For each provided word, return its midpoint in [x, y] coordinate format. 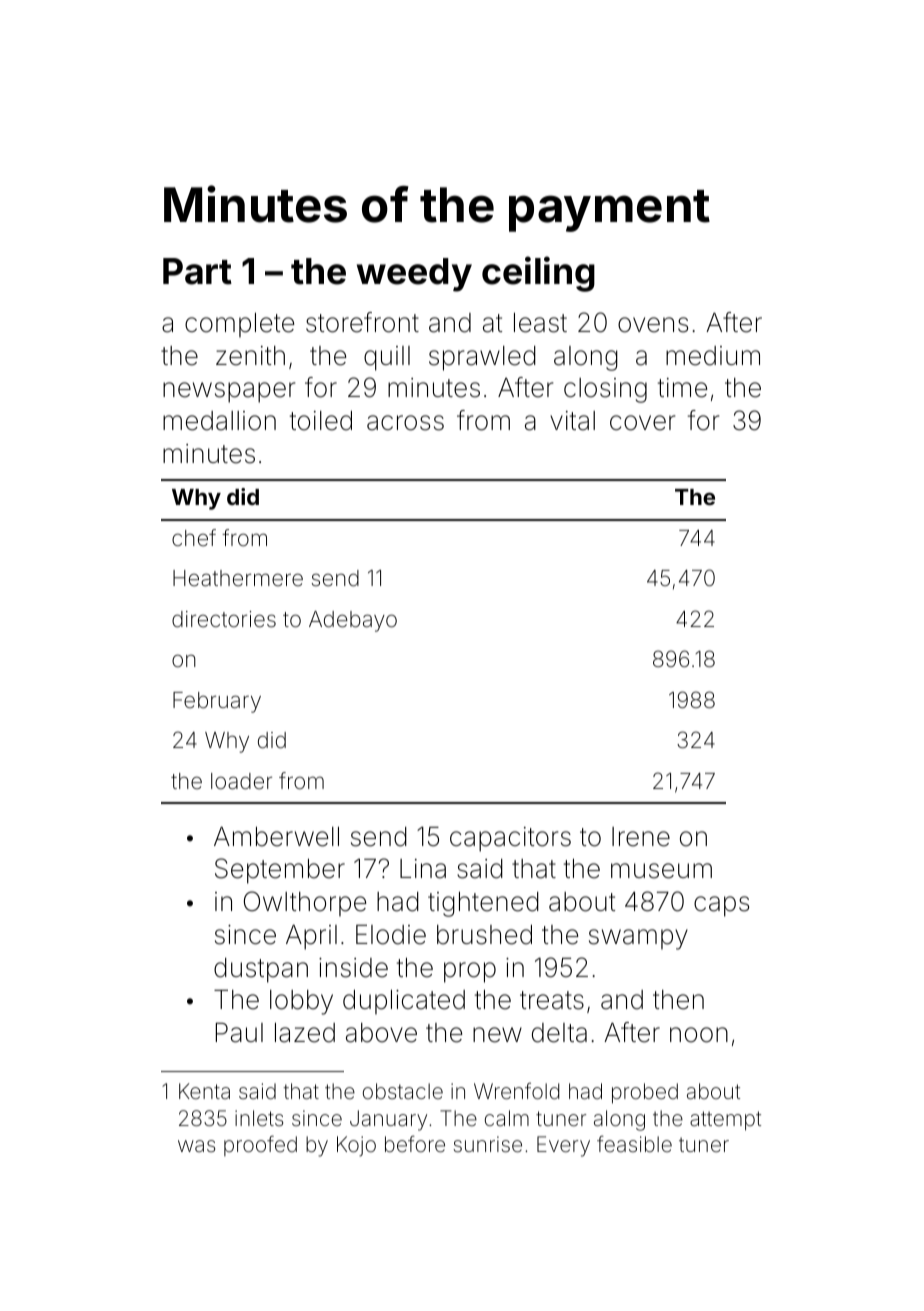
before [415, 1143]
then [678, 1000]
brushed [484, 935]
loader [241, 781]
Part [197, 271]
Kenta [204, 1091]
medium [713, 356]
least [540, 323]
